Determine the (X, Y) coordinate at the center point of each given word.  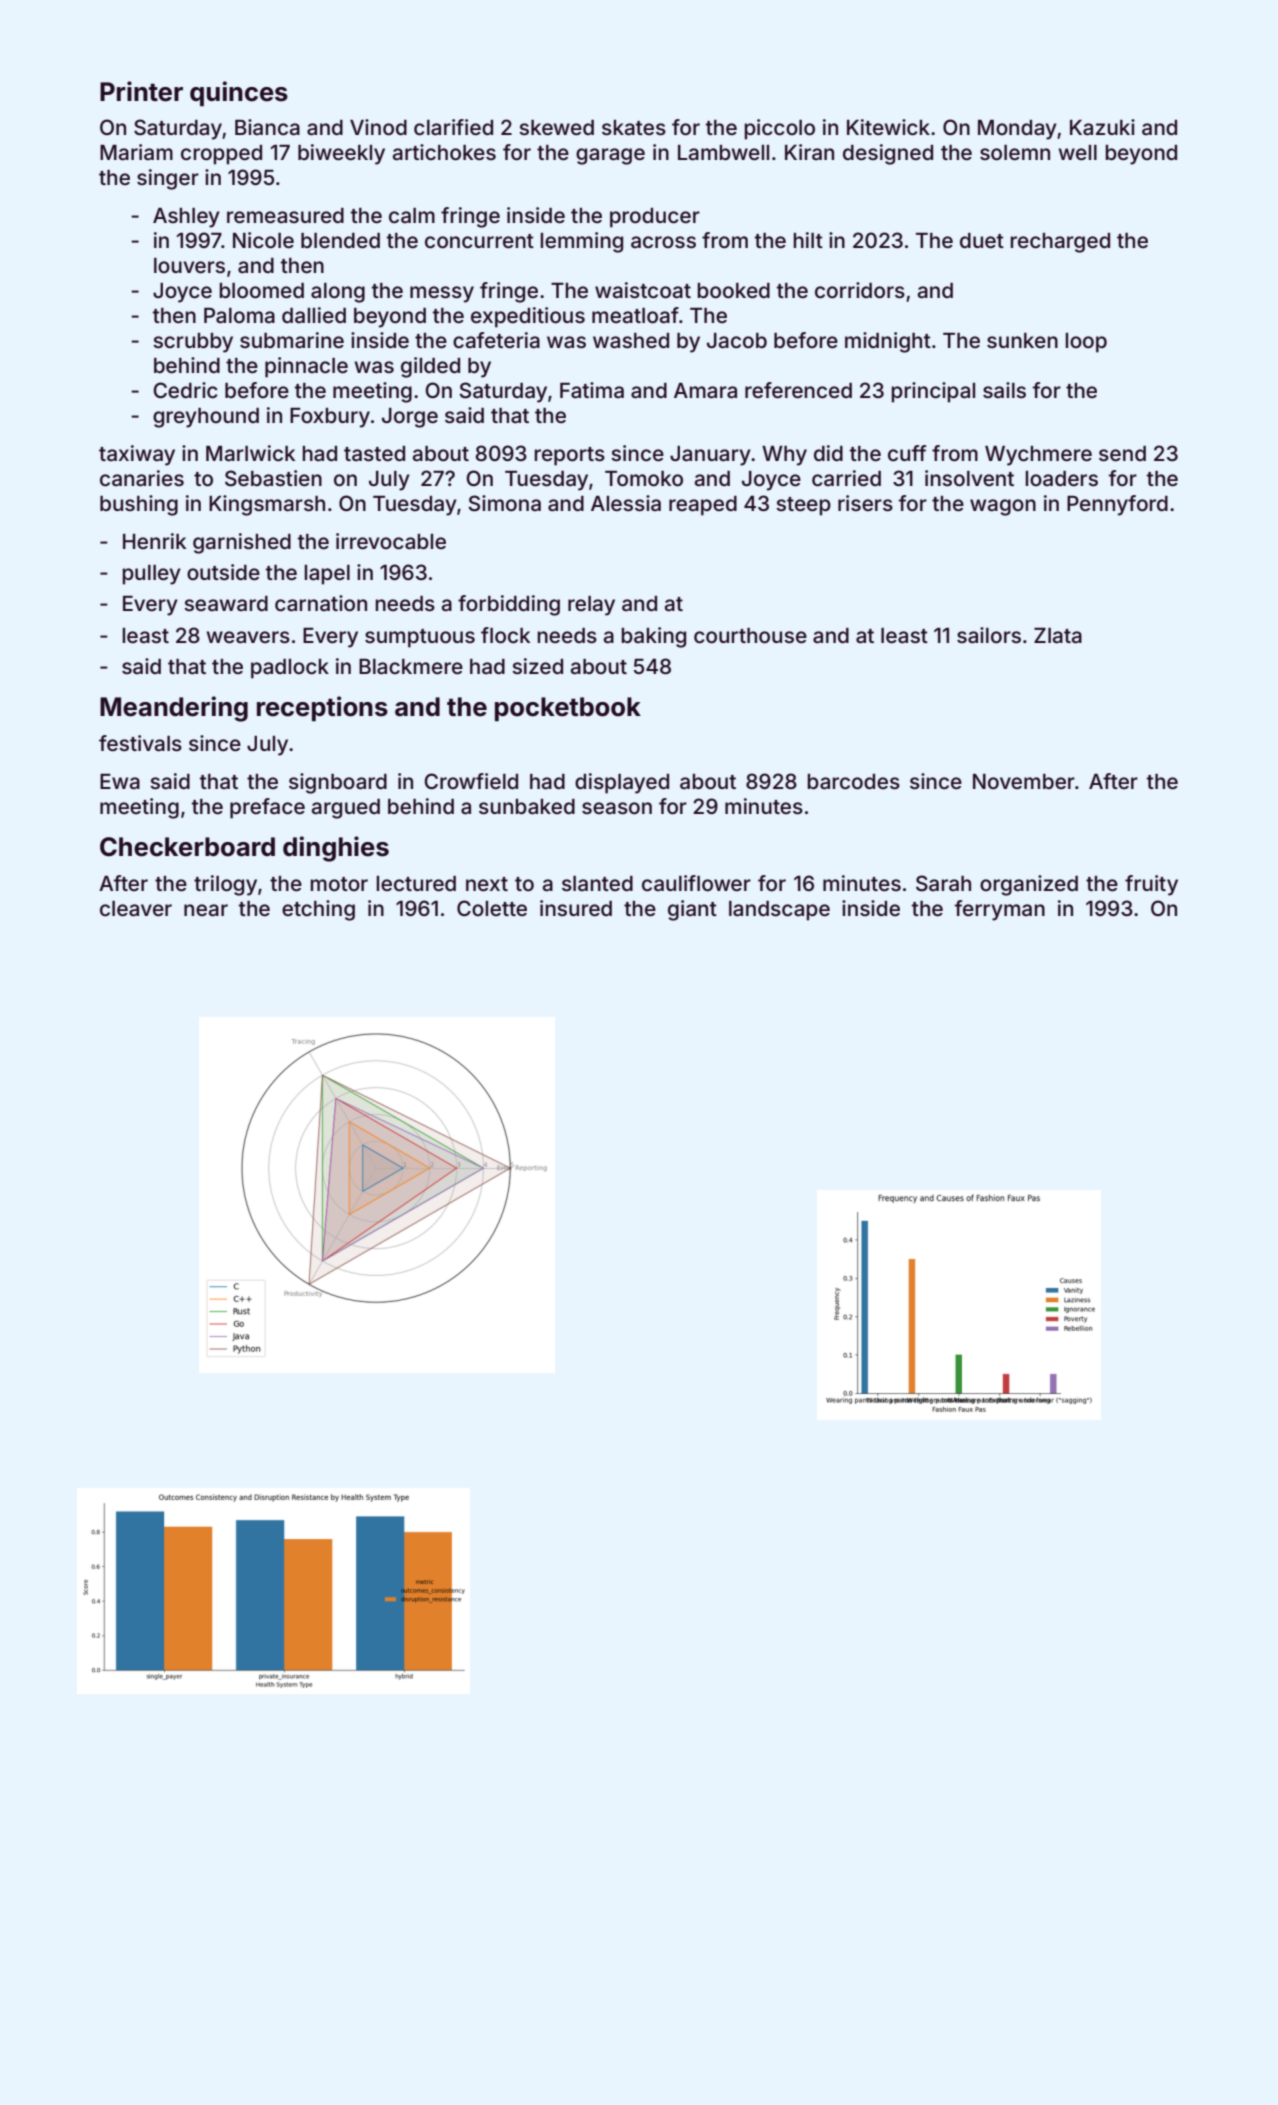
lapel (327, 575)
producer (655, 218)
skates (634, 127)
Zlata (1058, 635)
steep (803, 506)
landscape (779, 911)
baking (653, 637)
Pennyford (1117, 505)
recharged (1060, 243)
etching (318, 910)
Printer (141, 91)
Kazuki (1102, 127)
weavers (248, 637)
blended (340, 240)
